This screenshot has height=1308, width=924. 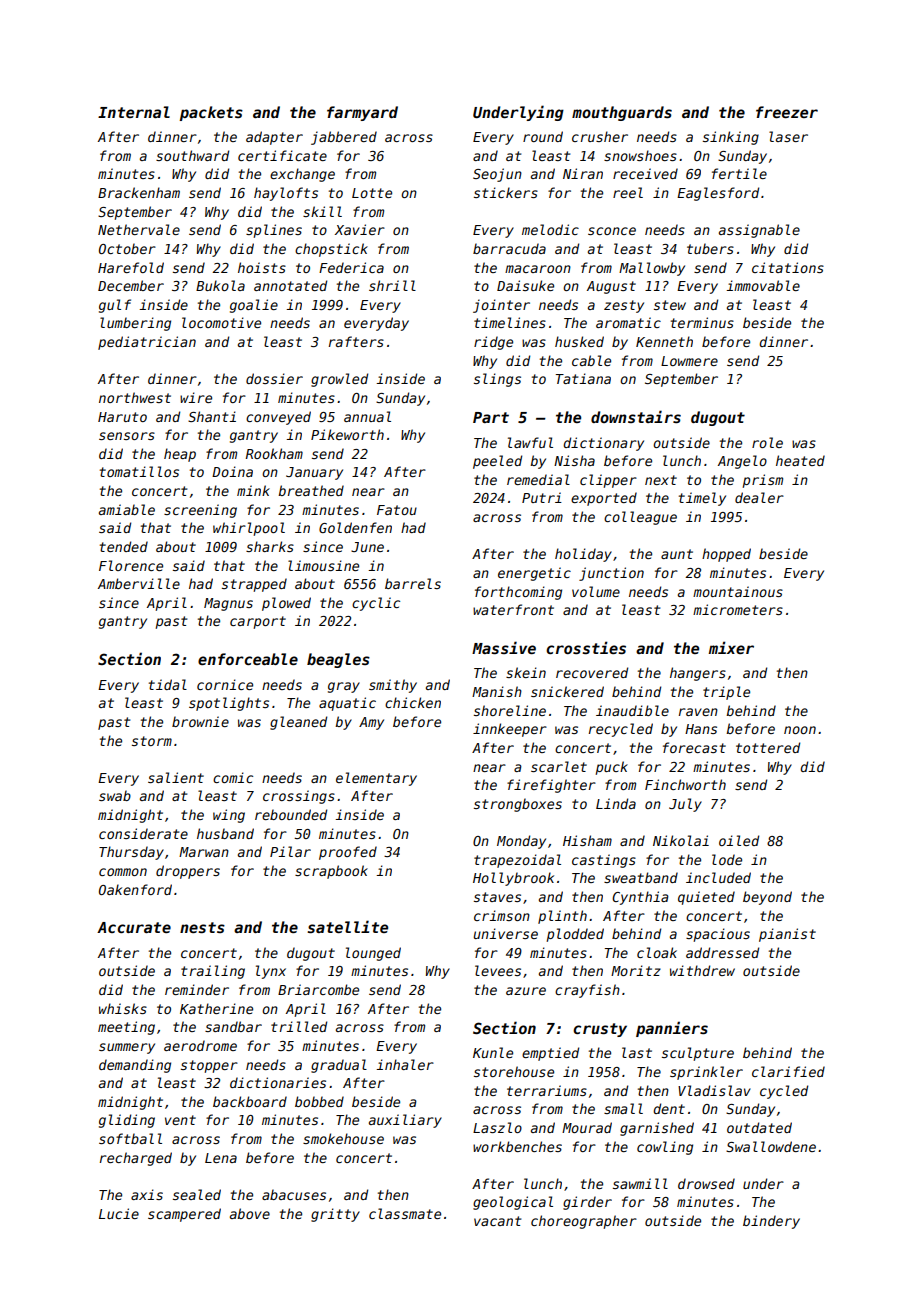 I want to click on crossings, so click(x=299, y=797).
